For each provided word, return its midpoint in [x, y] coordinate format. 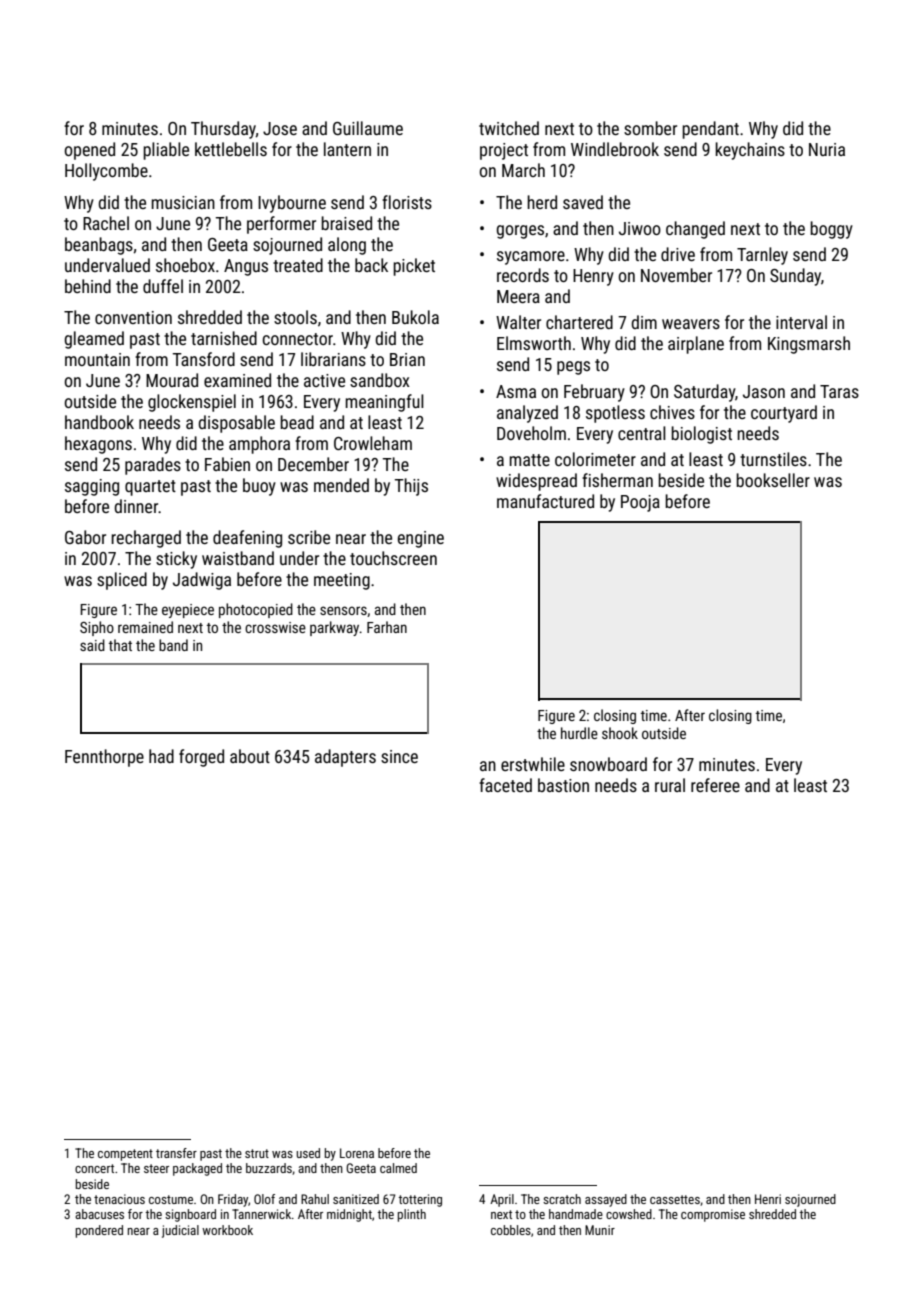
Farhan [387, 627]
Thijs [411, 487]
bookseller [773, 480]
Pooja [640, 503]
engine [421, 539]
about [250, 756]
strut [257, 1153]
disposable [236, 424]
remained [145, 627]
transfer [176, 1153]
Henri [768, 1199]
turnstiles [773, 459]
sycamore [531, 258]
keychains [750, 151]
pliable [166, 151]
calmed [398, 1168]
